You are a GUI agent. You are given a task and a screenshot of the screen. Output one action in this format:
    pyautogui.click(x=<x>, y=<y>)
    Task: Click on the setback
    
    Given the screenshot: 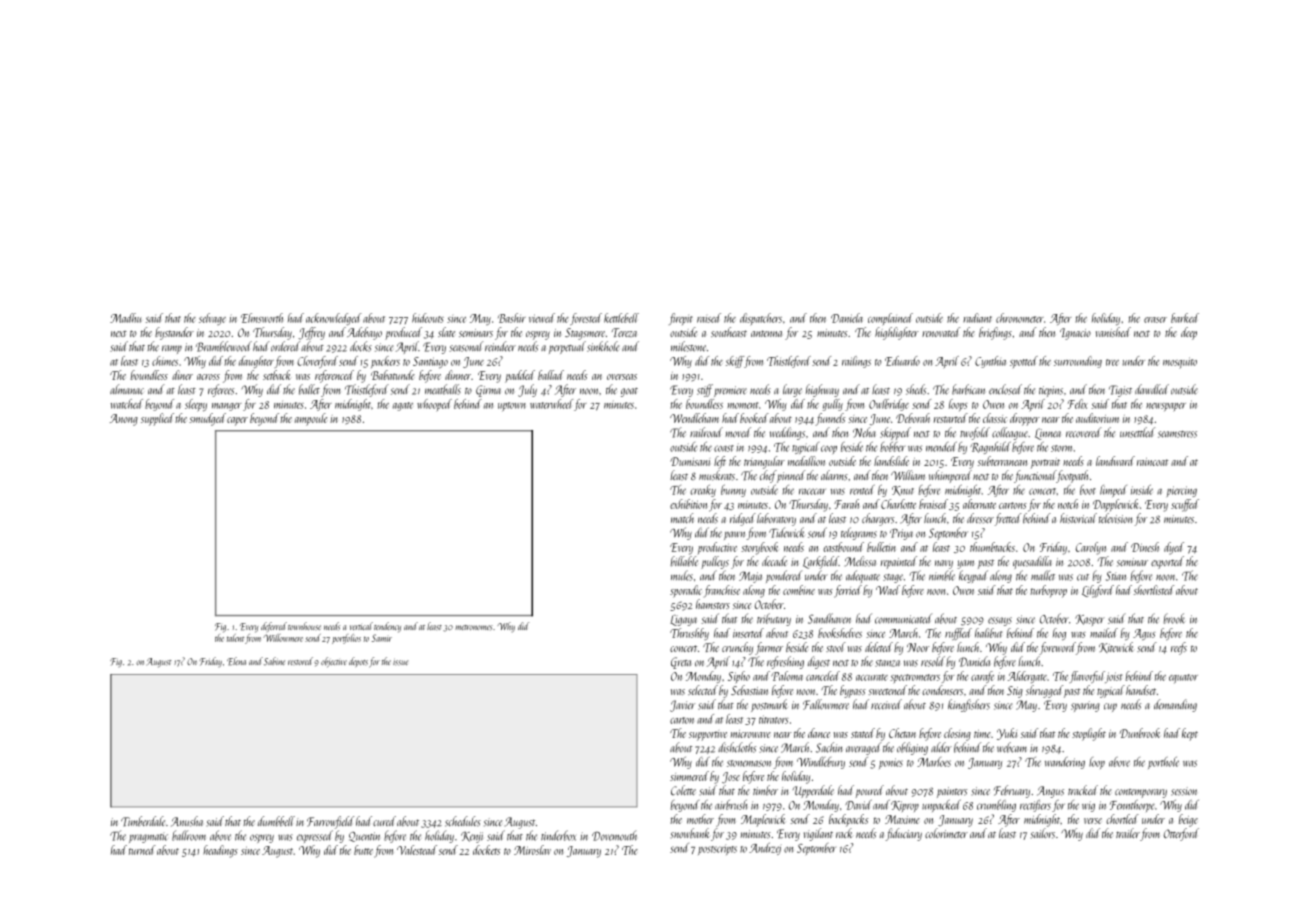 What is the action you would take?
    pyautogui.click(x=277, y=375)
